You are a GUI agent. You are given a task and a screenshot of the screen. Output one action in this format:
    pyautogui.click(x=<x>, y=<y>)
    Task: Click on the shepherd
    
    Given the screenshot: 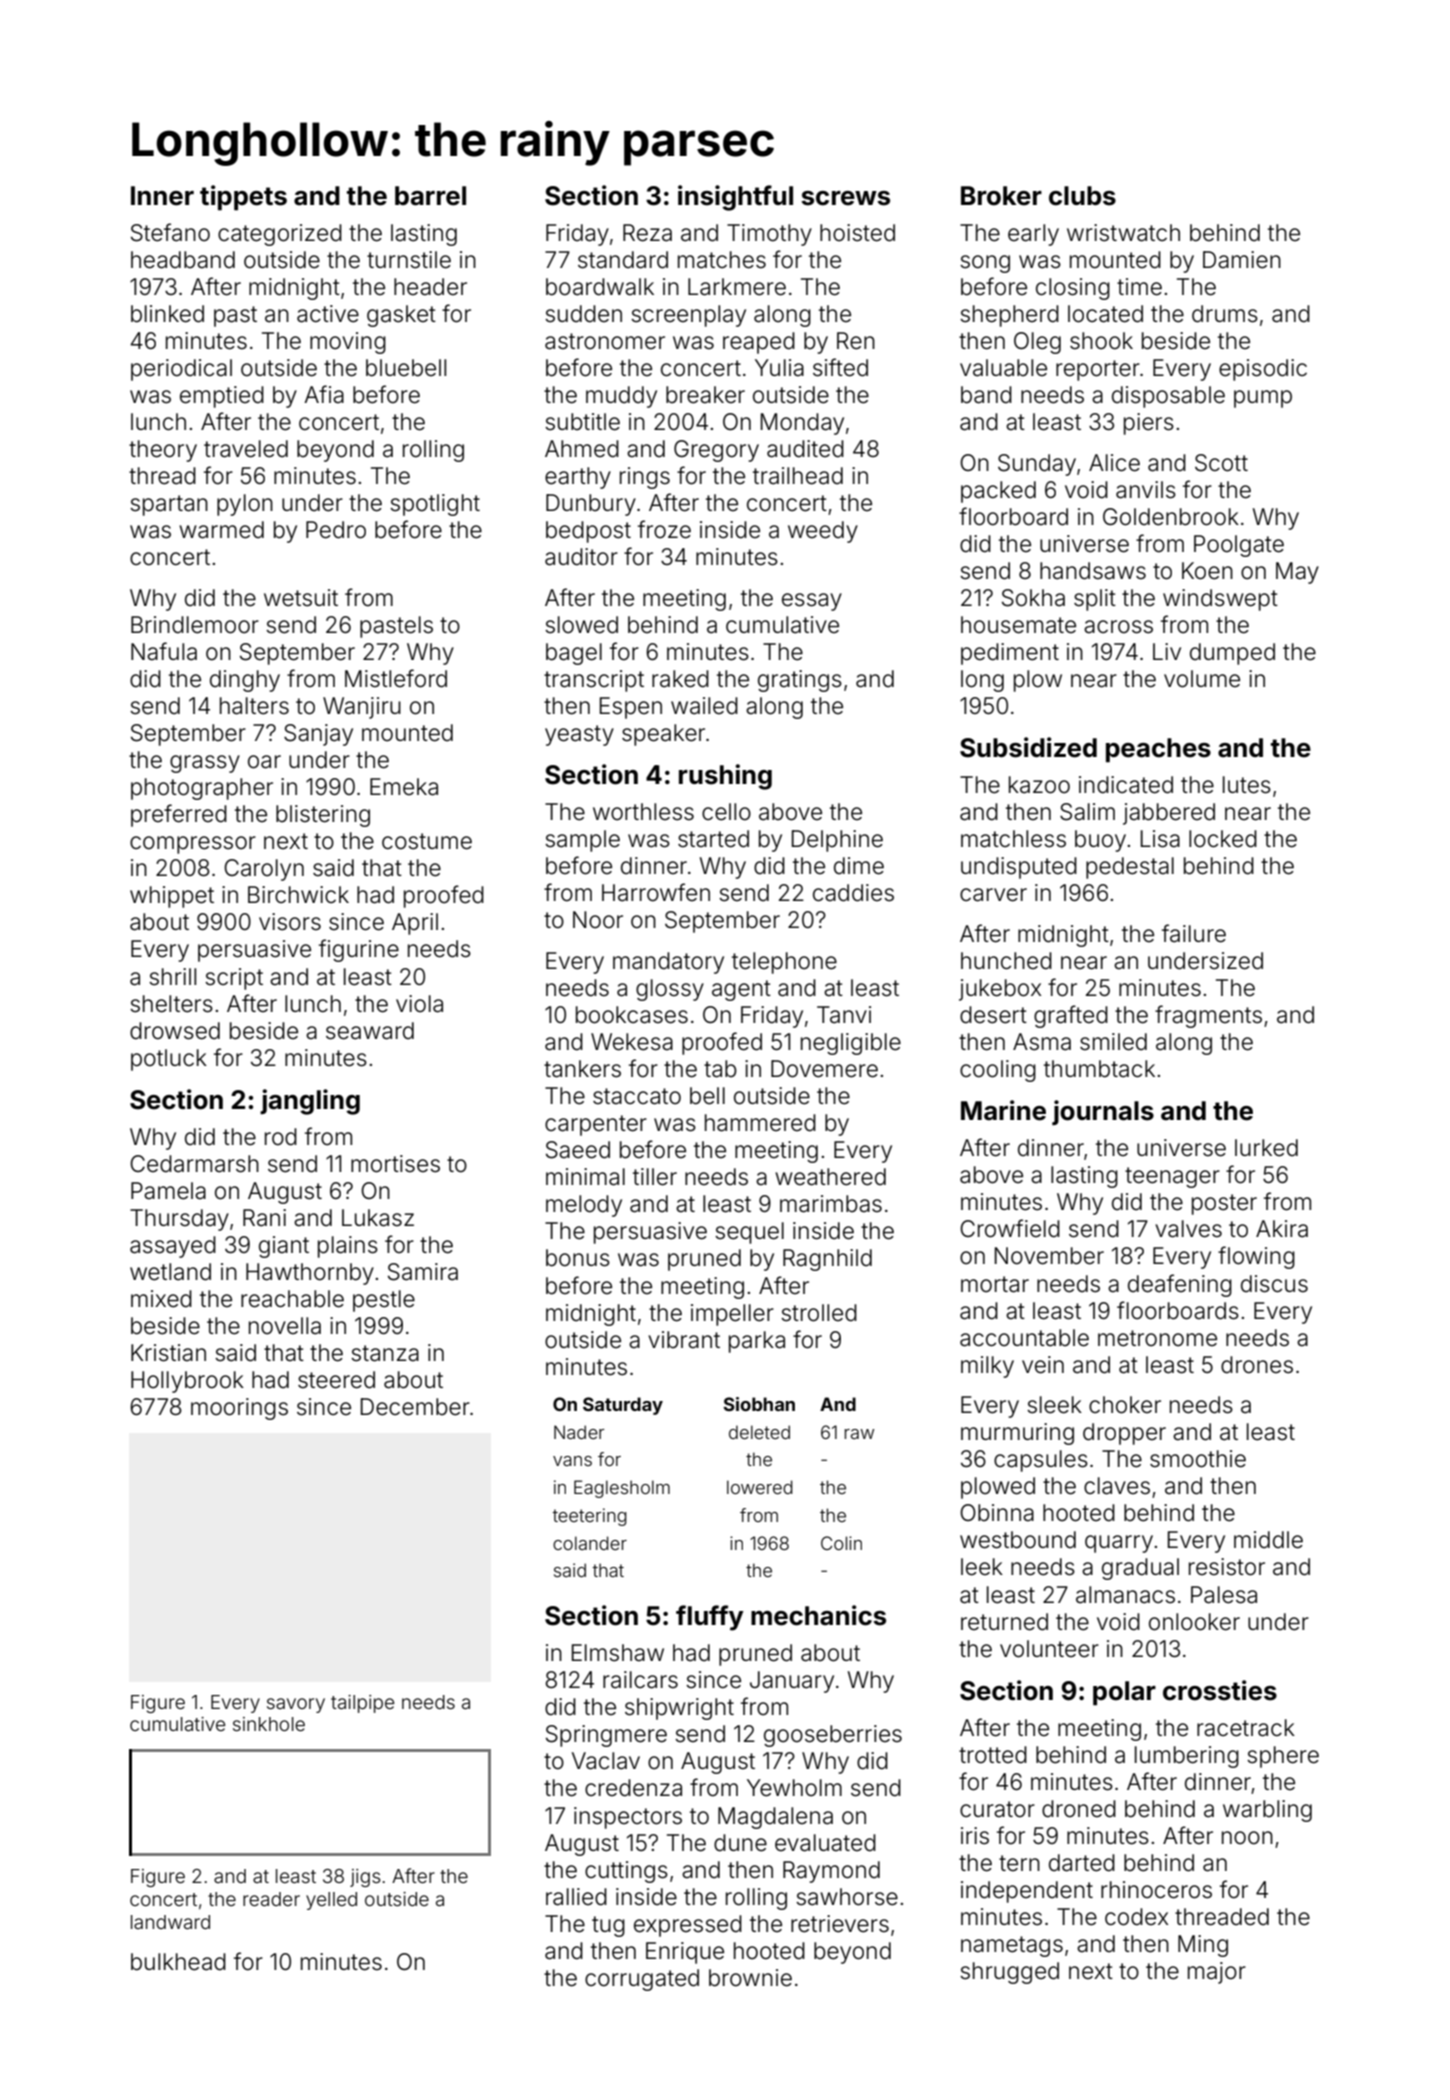 What is the action you would take?
    pyautogui.click(x=1009, y=316)
